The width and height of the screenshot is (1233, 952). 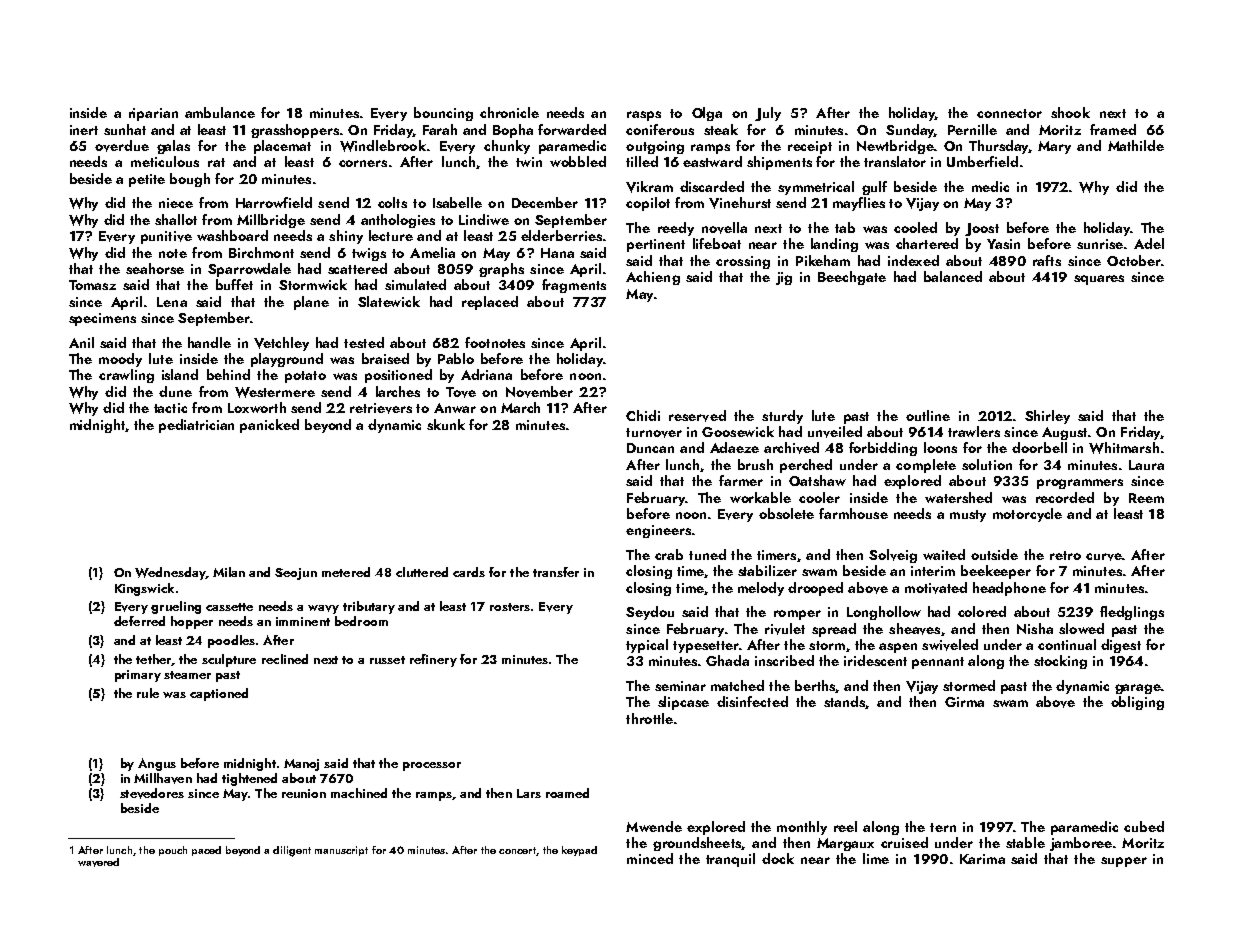 I want to click on moody, so click(x=120, y=360).
